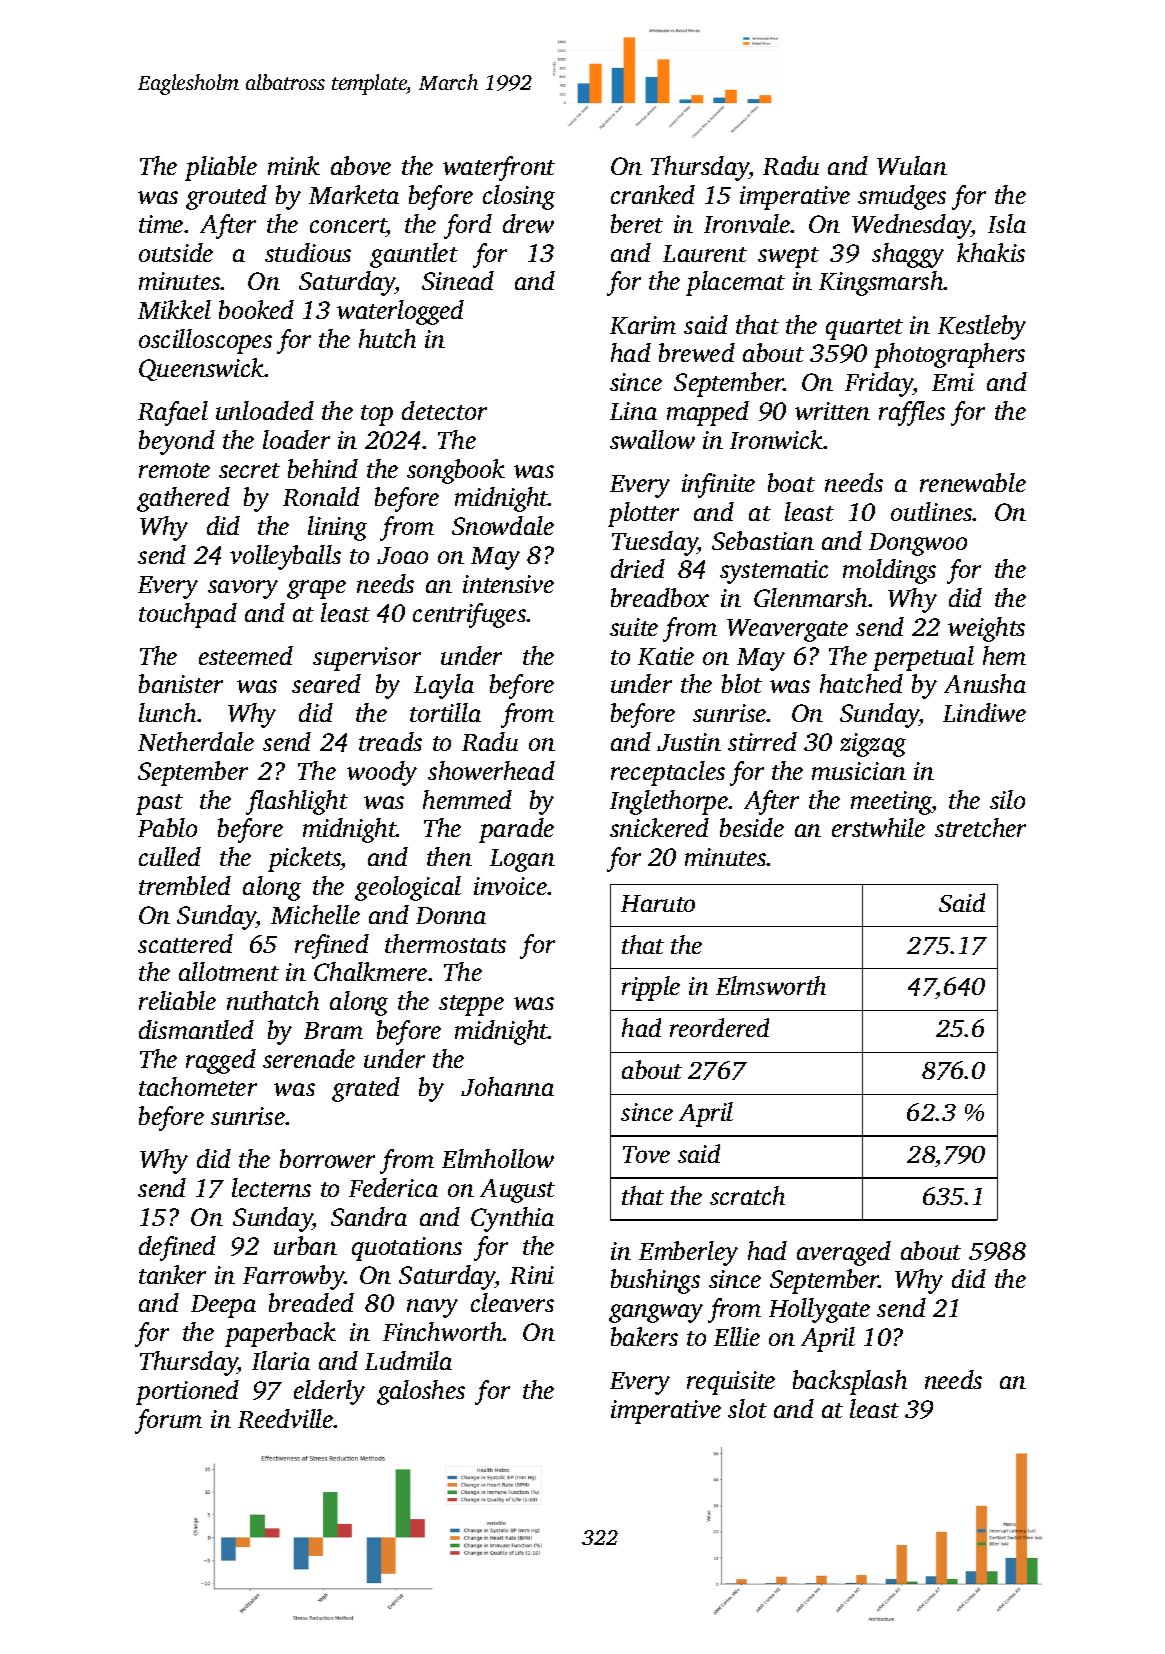  Describe the element at coordinates (651, 988) in the image. I see `ripple` at that location.
